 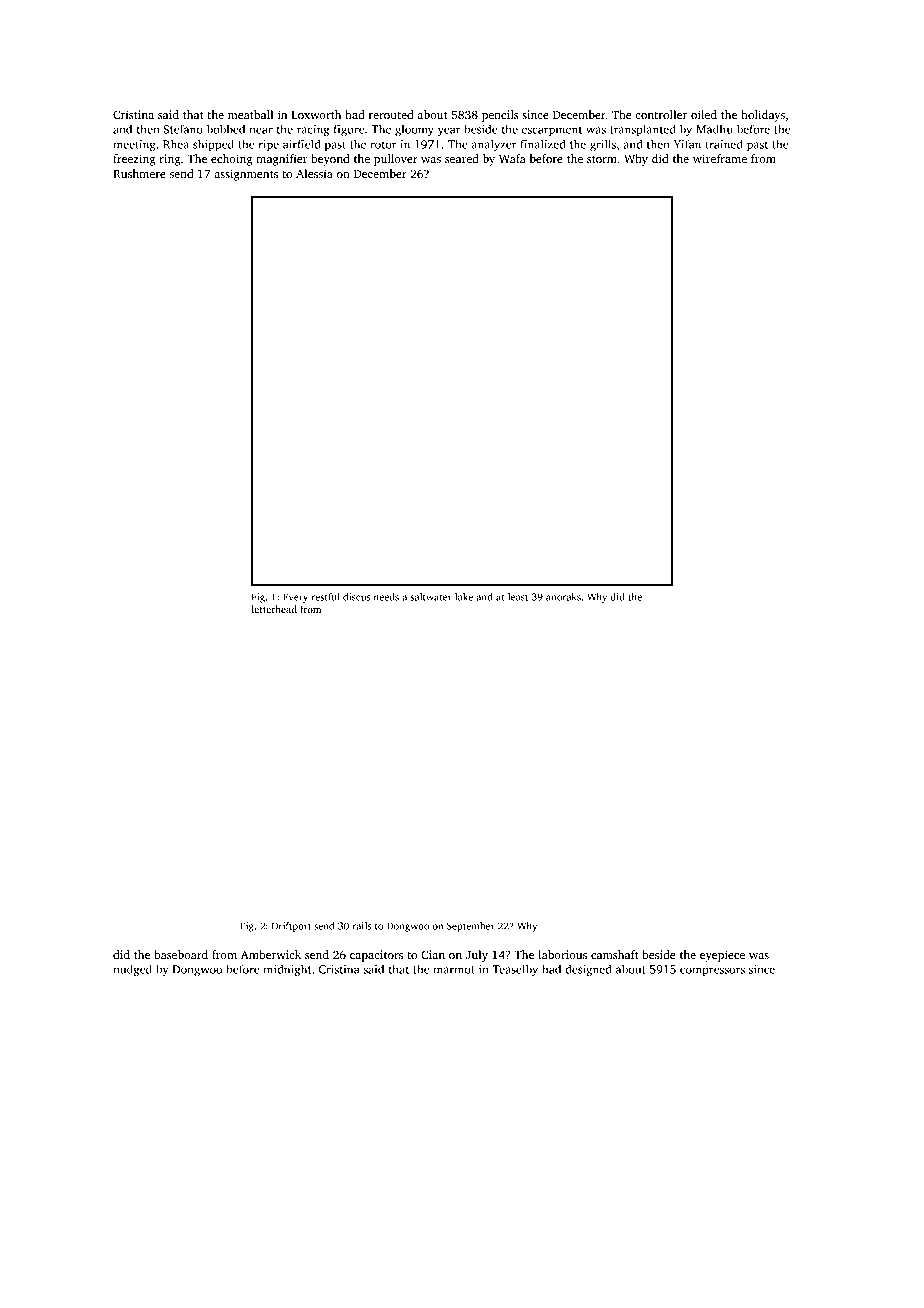 I want to click on anoraks, so click(x=563, y=597).
